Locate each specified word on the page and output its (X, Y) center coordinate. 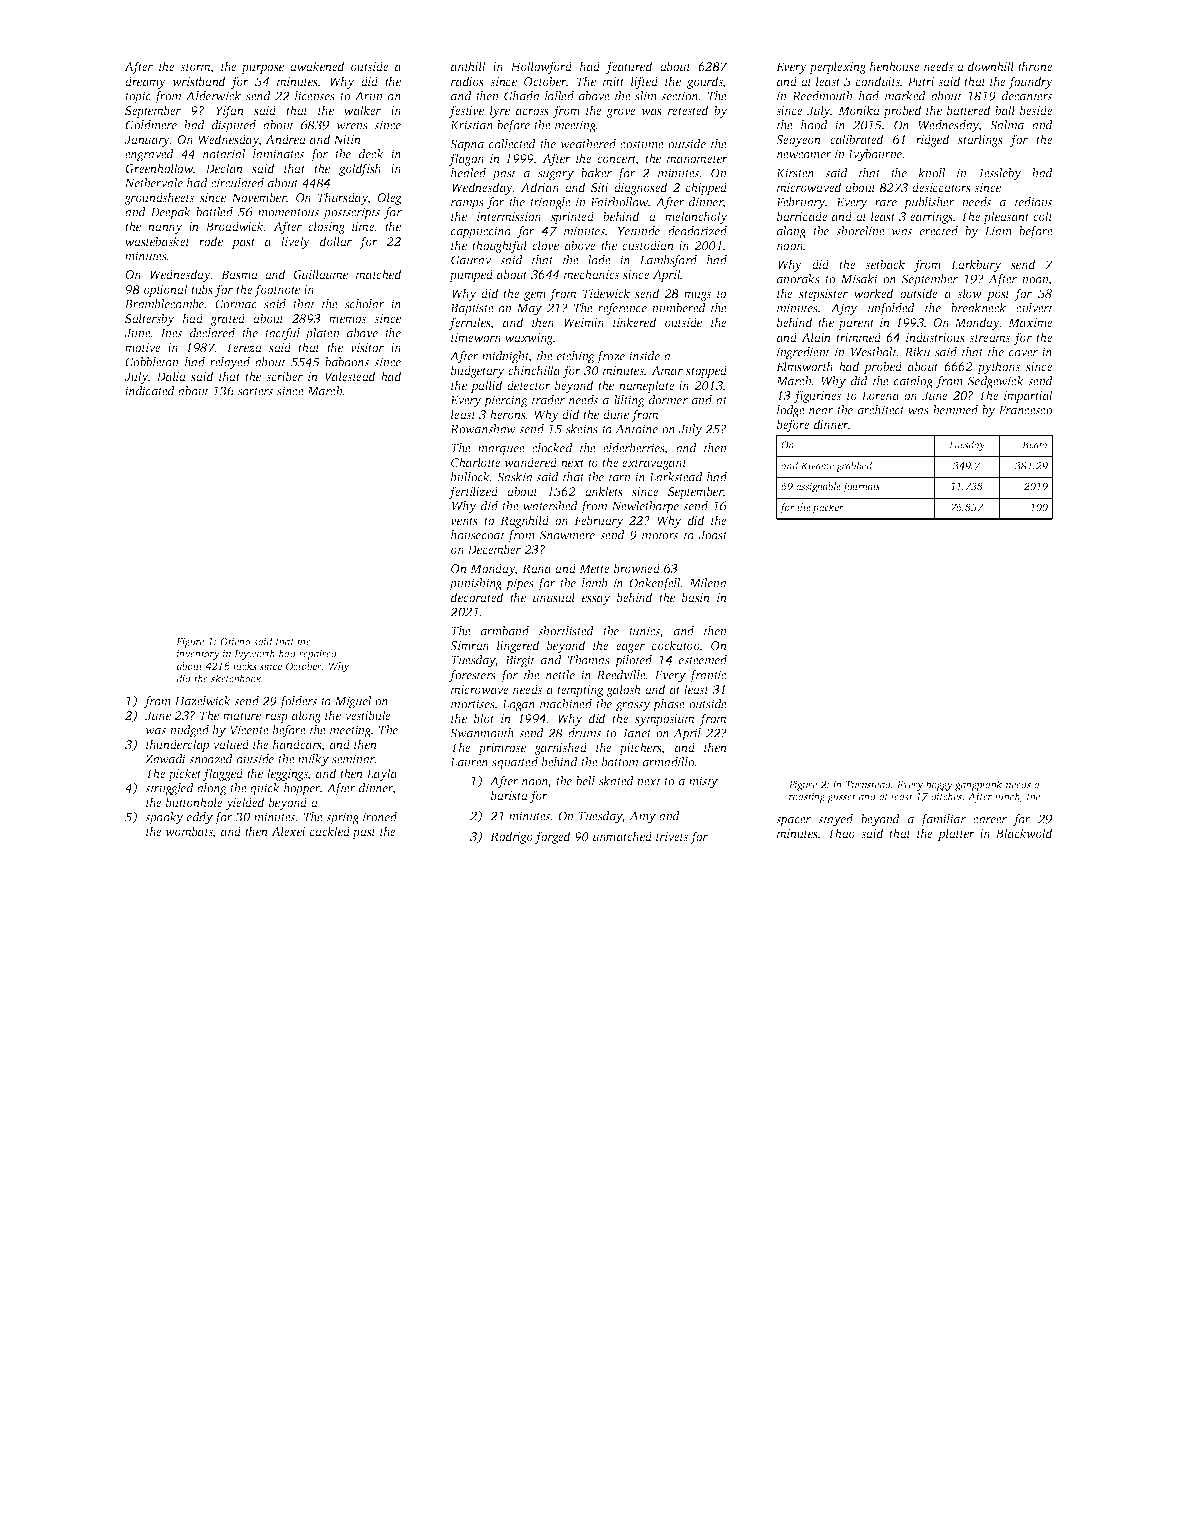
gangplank (978, 785)
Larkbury (976, 265)
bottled (214, 212)
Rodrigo (511, 837)
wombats (189, 832)
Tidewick (606, 293)
